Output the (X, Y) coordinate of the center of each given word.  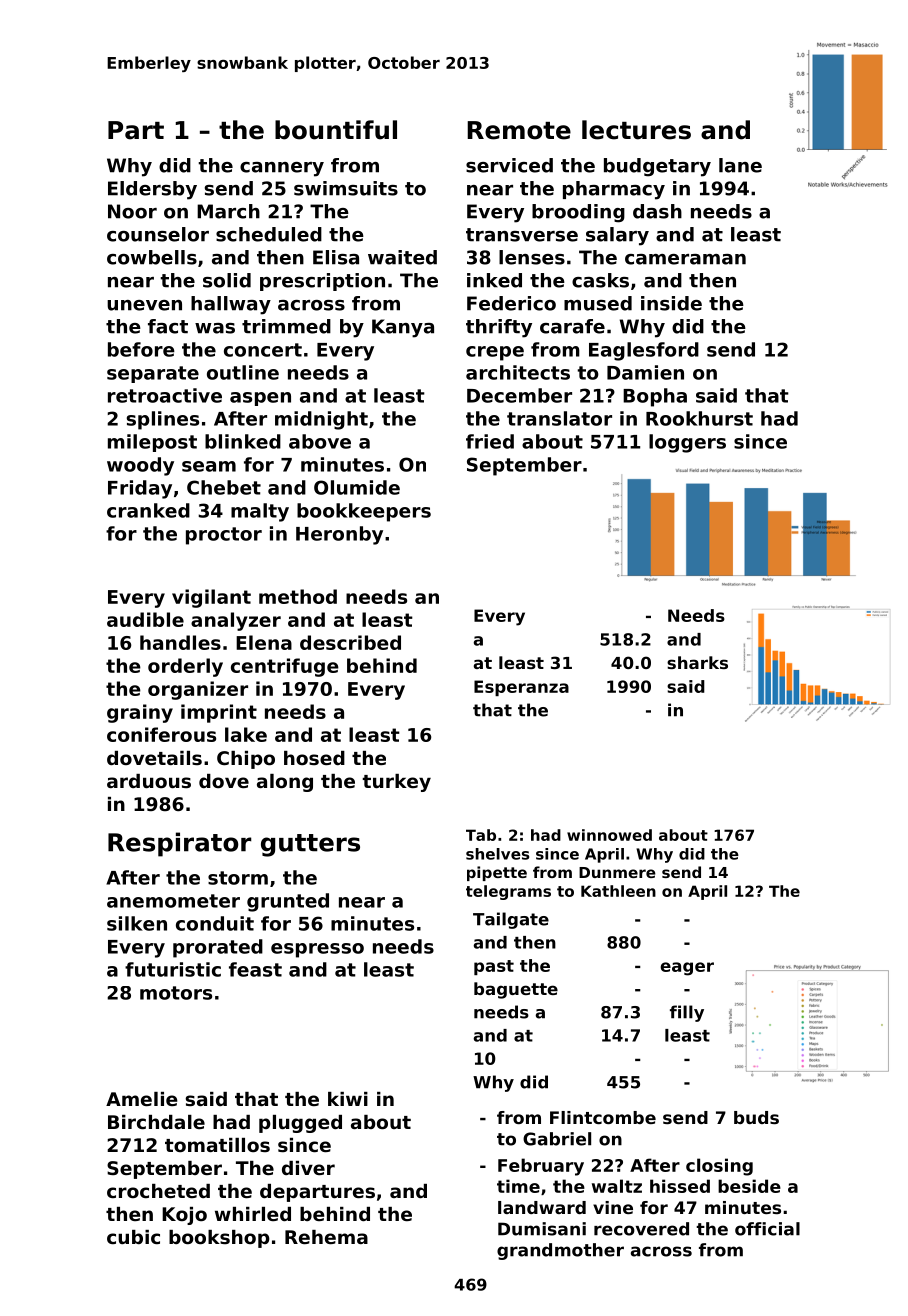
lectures (636, 130)
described (350, 642)
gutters (310, 845)
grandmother (560, 1251)
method (298, 596)
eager (687, 969)
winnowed (609, 835)
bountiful (336, 130)
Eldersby (152, 190)
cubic (133, 1237)
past (494, 967)
